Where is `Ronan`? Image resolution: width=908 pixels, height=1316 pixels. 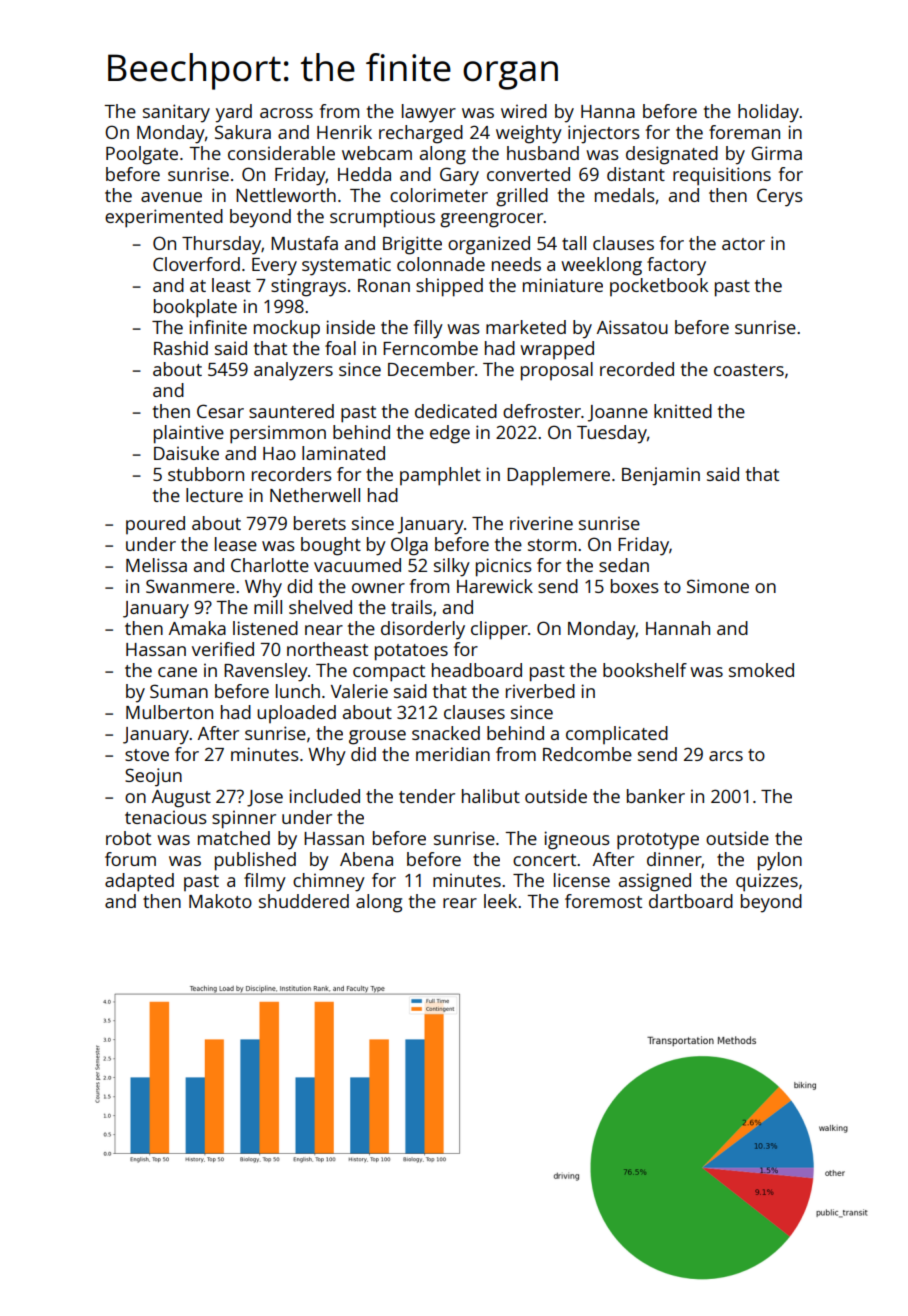
Ronan is located at coordinates (384, 285).
